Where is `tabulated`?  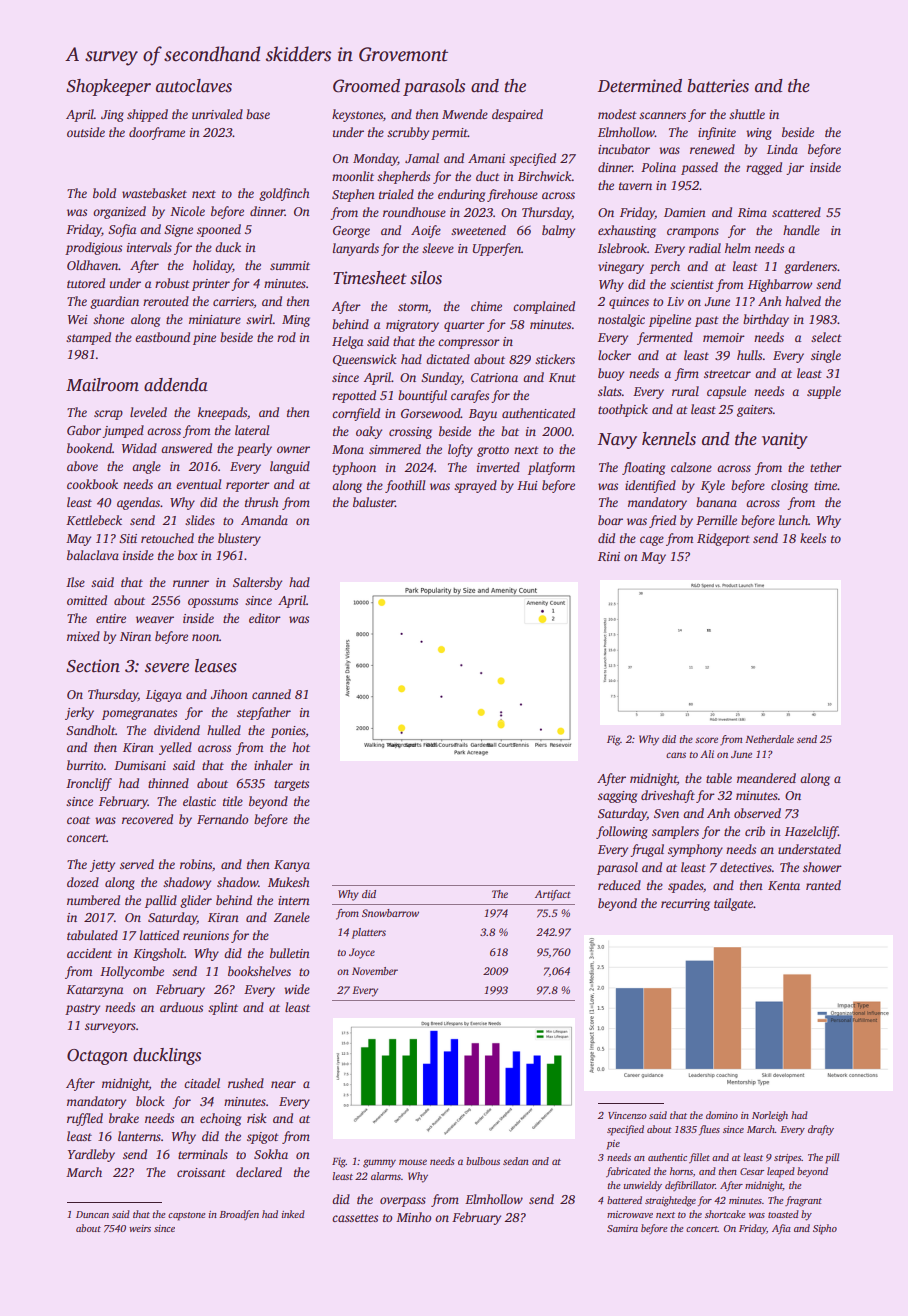 tabulated is located at coordinates (92, 935).
